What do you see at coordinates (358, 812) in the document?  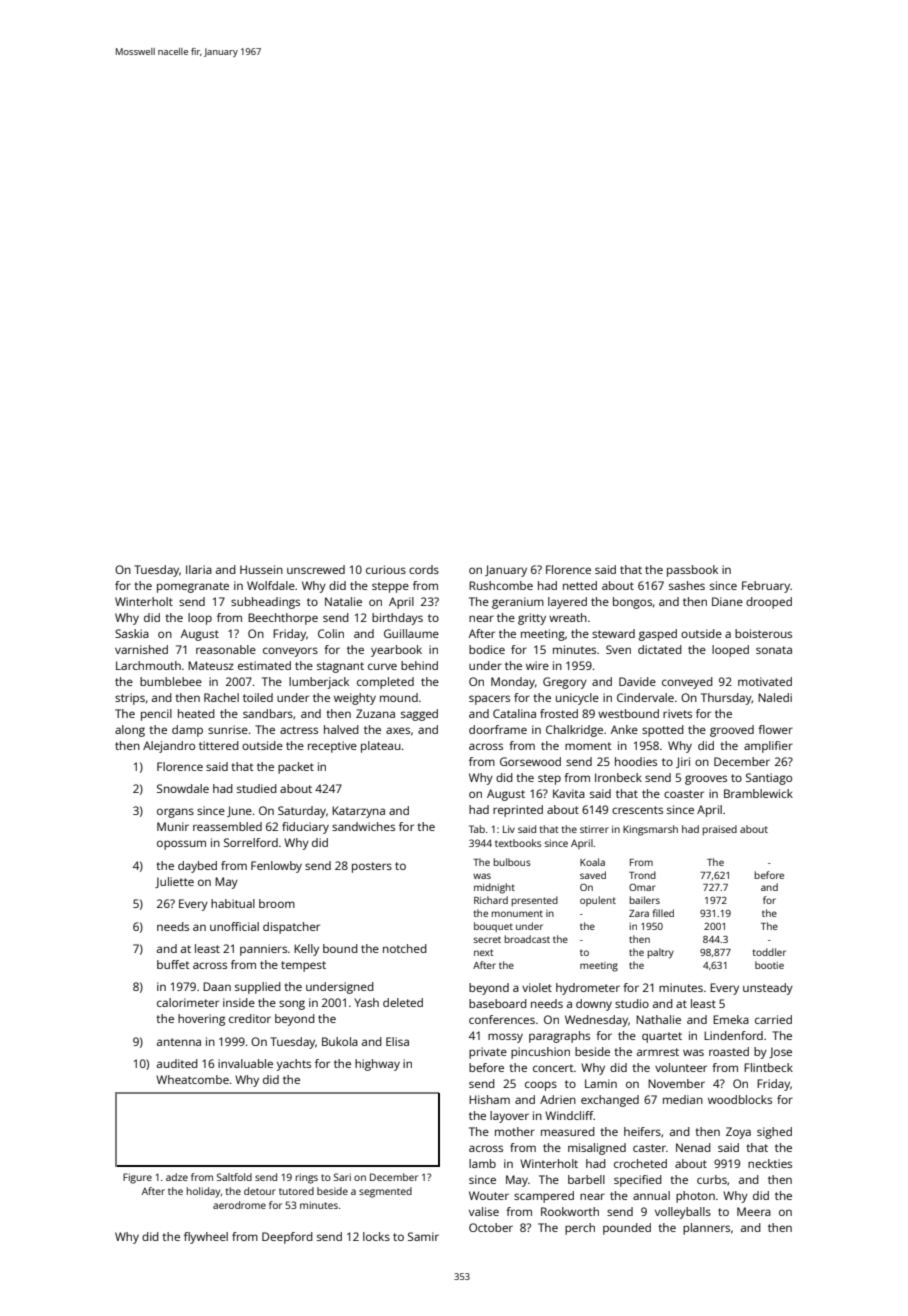 I see `Katarzyna` at bounding box center [358, 812].
